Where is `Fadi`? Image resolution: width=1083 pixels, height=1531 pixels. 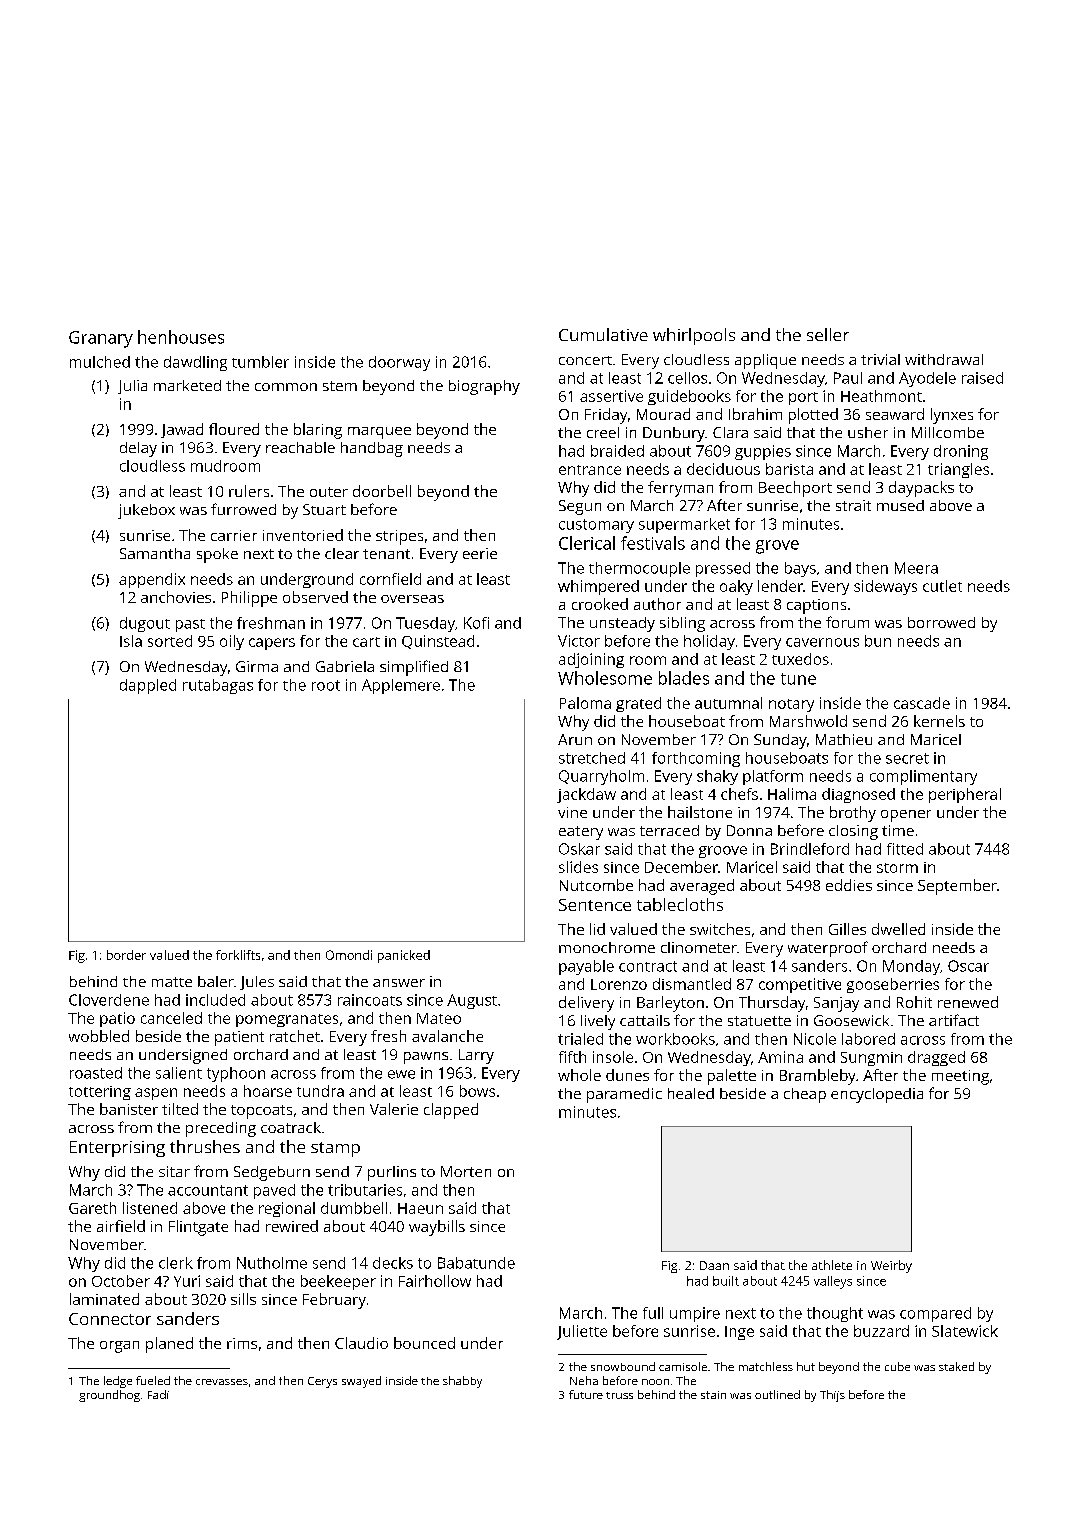
Fadi is located at coordinates (158, 1394).
